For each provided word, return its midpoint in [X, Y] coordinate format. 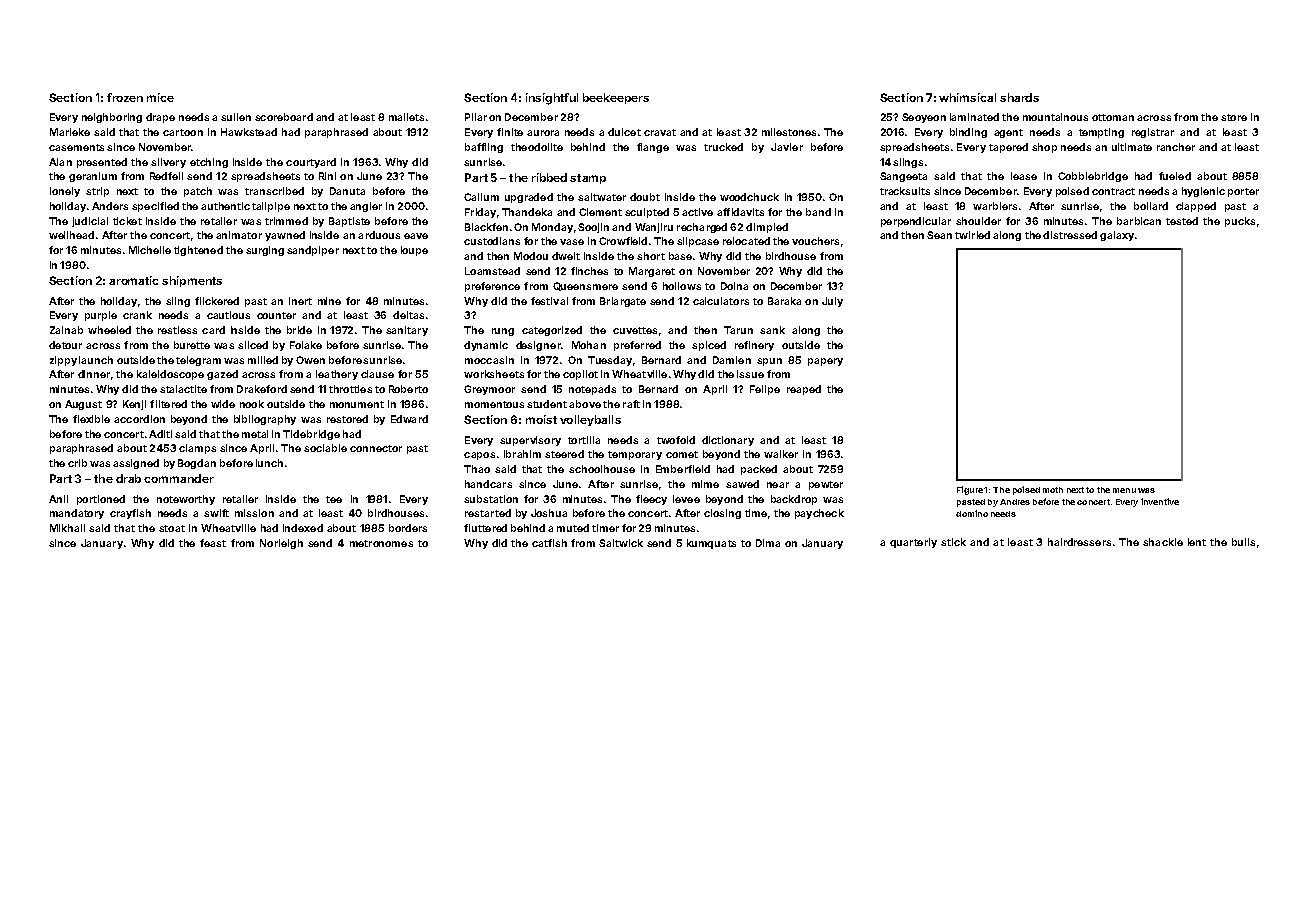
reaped [804, 390]
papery [825, 362]
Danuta [347, 191]
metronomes [381, 543]
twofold [676, 440]
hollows [682, 286]
